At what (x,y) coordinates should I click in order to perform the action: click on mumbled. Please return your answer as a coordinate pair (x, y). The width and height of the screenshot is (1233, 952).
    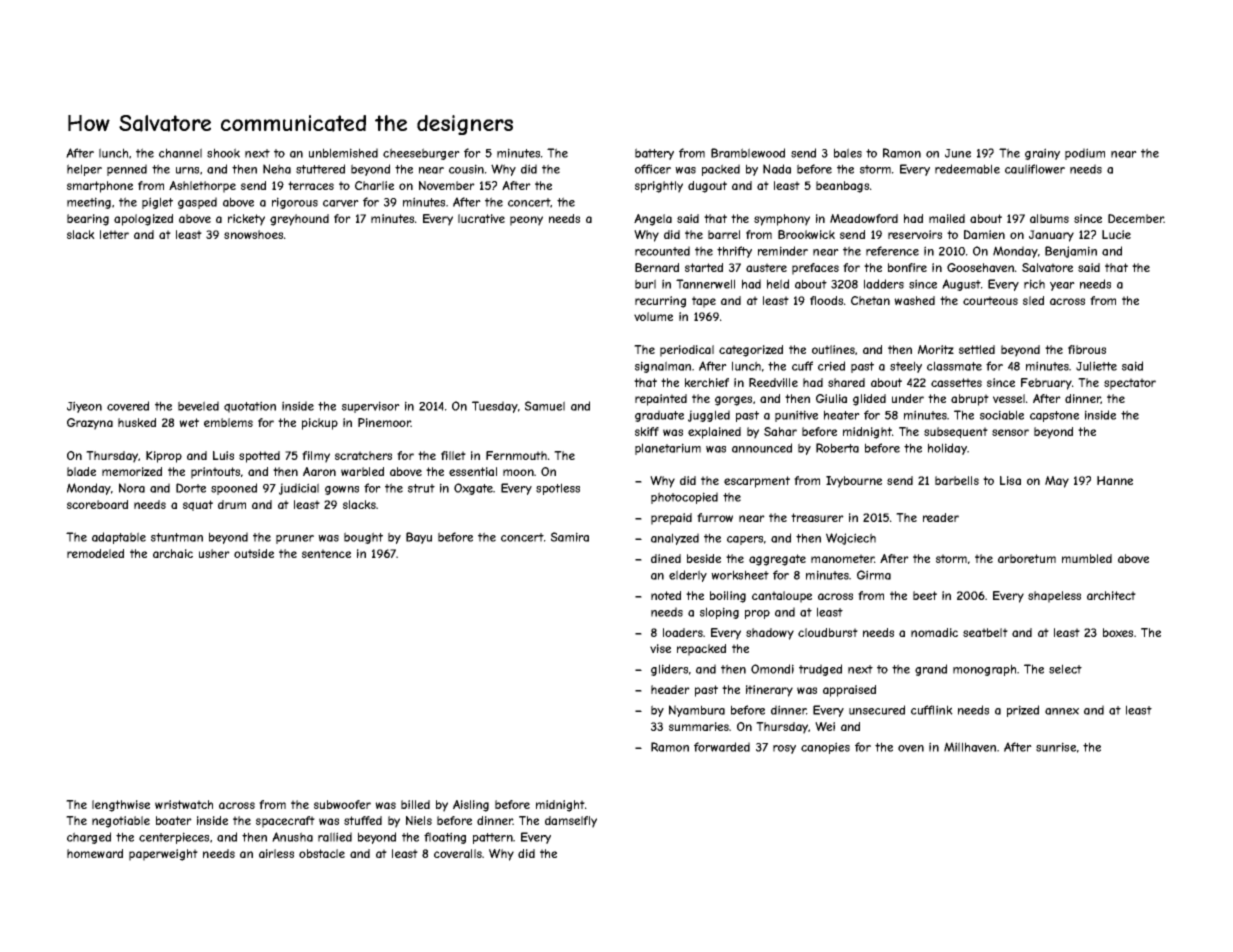
    Looking at the image, I should click on (1087, 558).
